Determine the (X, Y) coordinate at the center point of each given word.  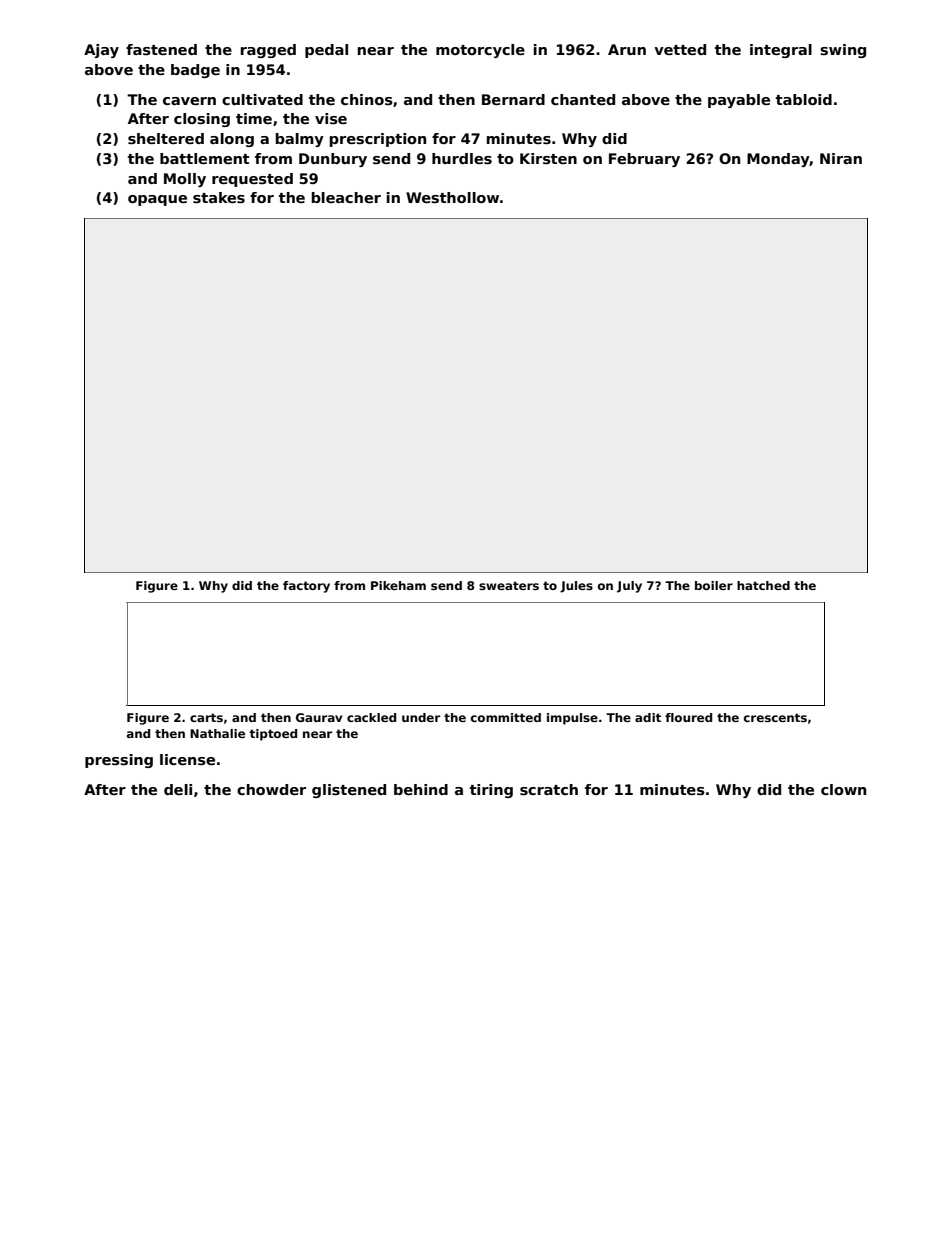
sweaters (509, 585)
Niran (841, 158)
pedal (326, 51)
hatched (763, 585)
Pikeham (398, 585)
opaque (157, 200)
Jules (576, 587)
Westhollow (452, 197)
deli (178, 789)
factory (306, 587)
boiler (714, 585)
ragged (268, 51)
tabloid (804, 99)
